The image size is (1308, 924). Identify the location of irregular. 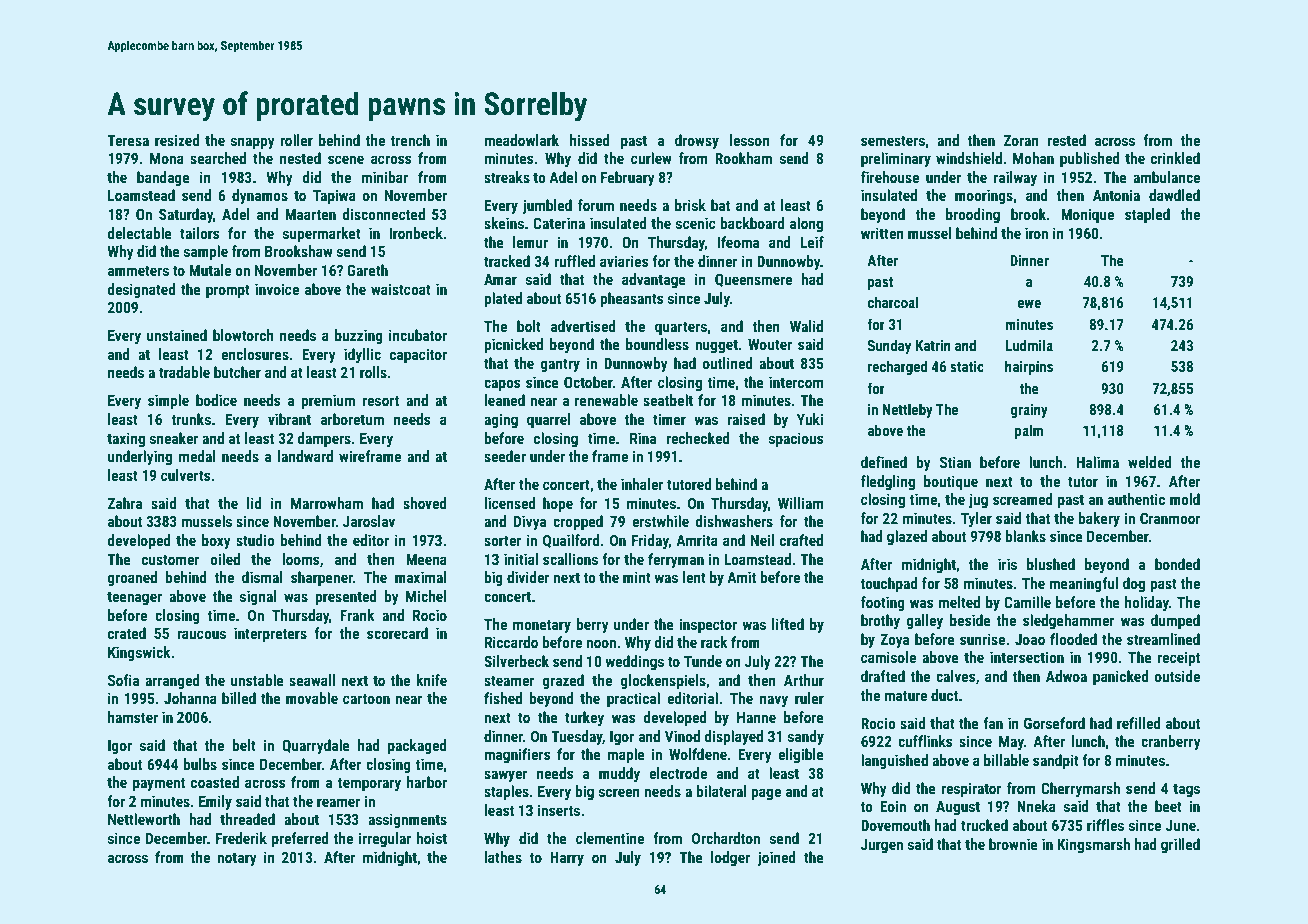
(385, 839).
